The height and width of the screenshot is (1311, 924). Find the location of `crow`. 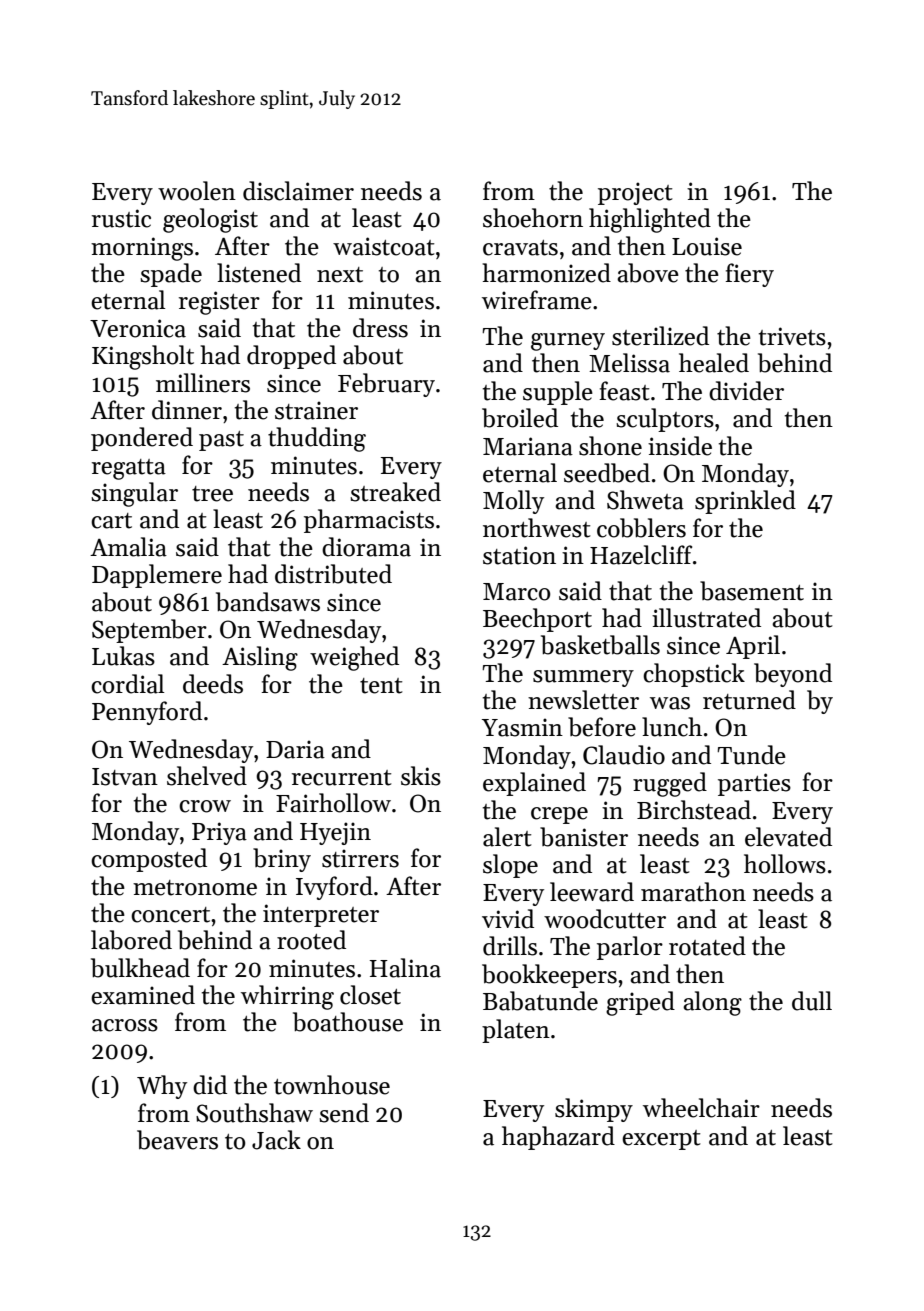

crow is located at coordinates (205, 806).
